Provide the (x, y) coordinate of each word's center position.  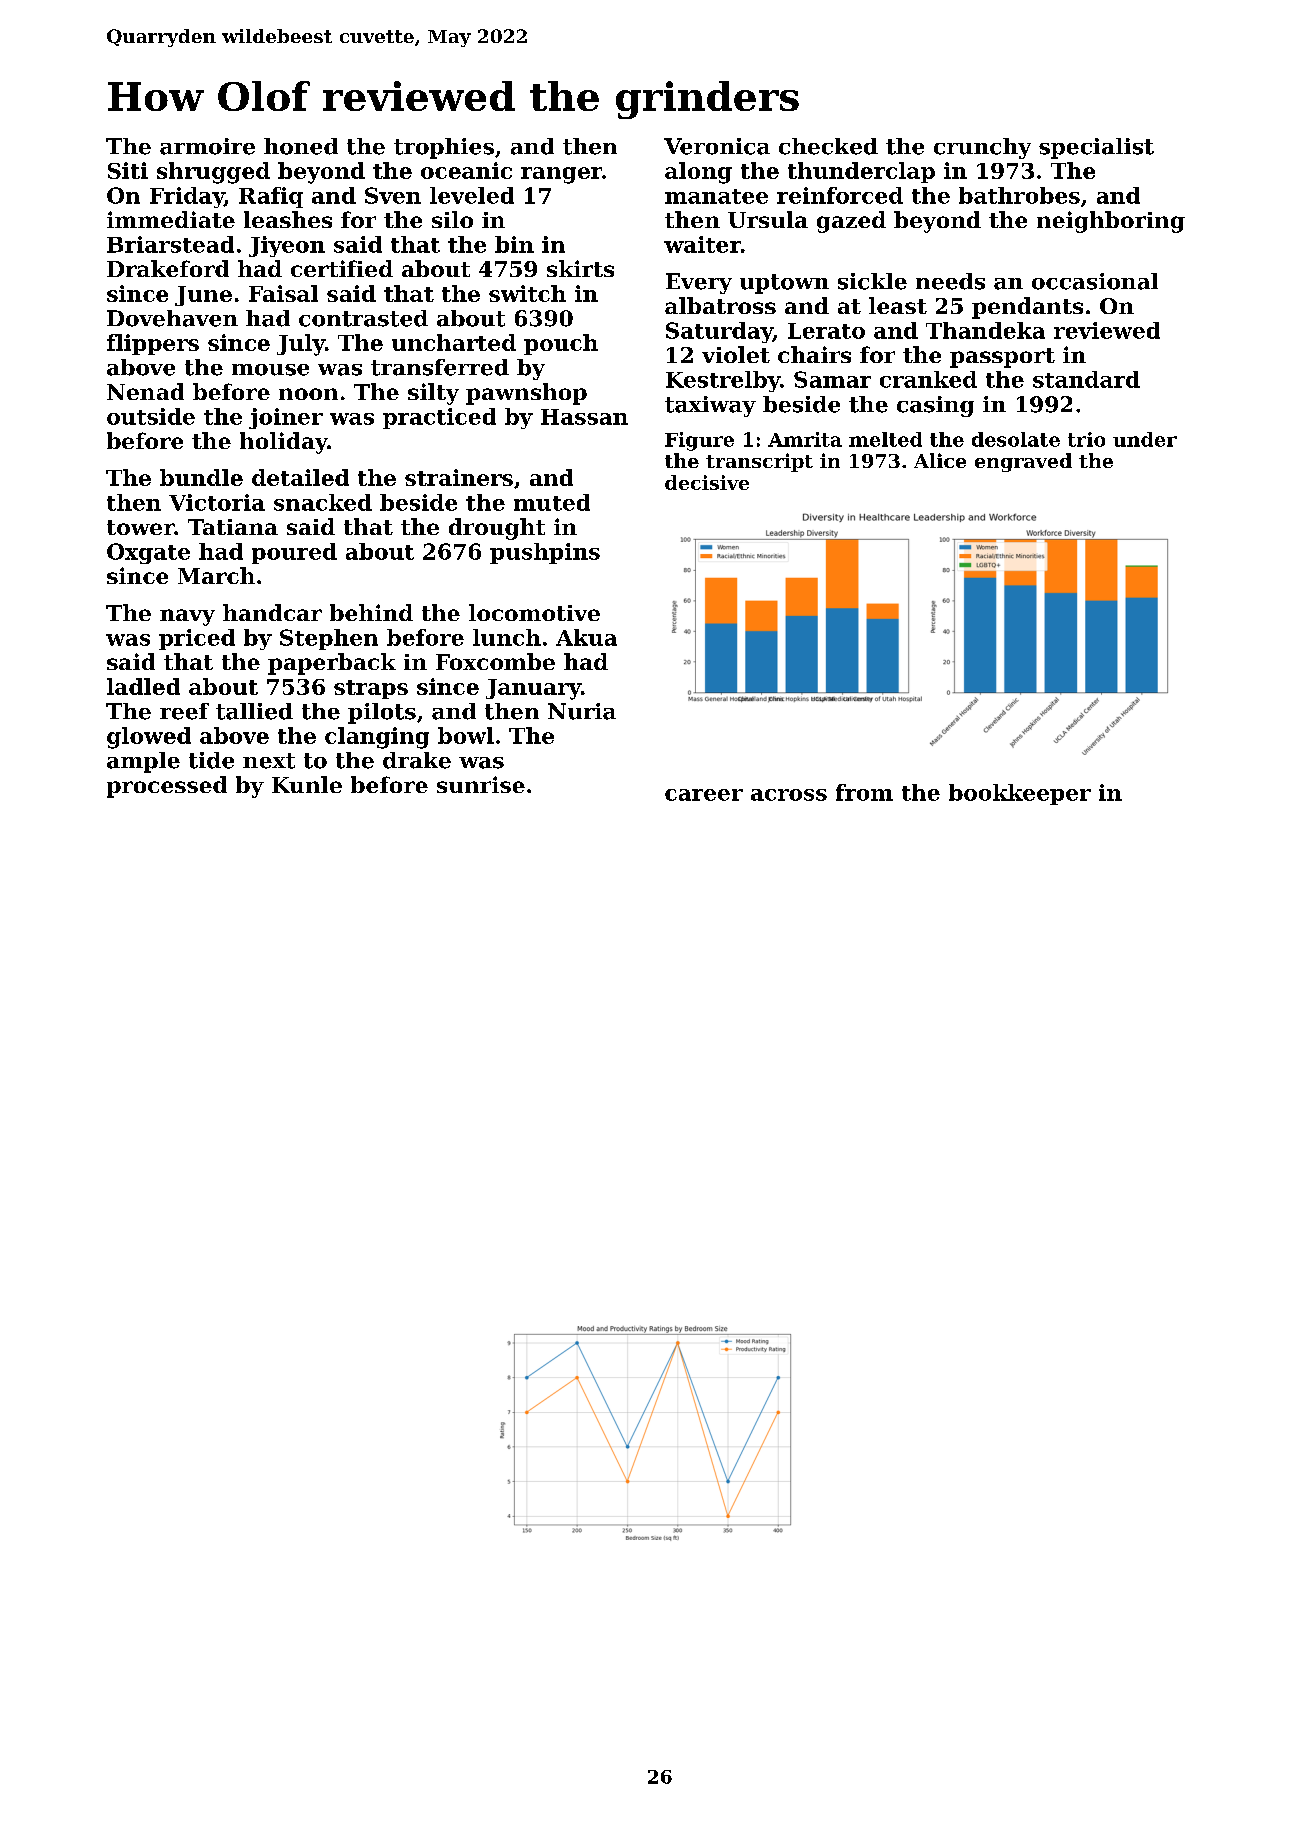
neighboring (1111, 222)
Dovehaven (172, 318)
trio (1086, 439)
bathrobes (1019, 195)
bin (514, 244)
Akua (586, 637)
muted (552, 502)
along (698, 173)
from (864, 792)
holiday (284, 443)
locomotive (534, 612)
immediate (171, 219)
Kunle (307, 784)
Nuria (582, 711)
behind (371, 612)
